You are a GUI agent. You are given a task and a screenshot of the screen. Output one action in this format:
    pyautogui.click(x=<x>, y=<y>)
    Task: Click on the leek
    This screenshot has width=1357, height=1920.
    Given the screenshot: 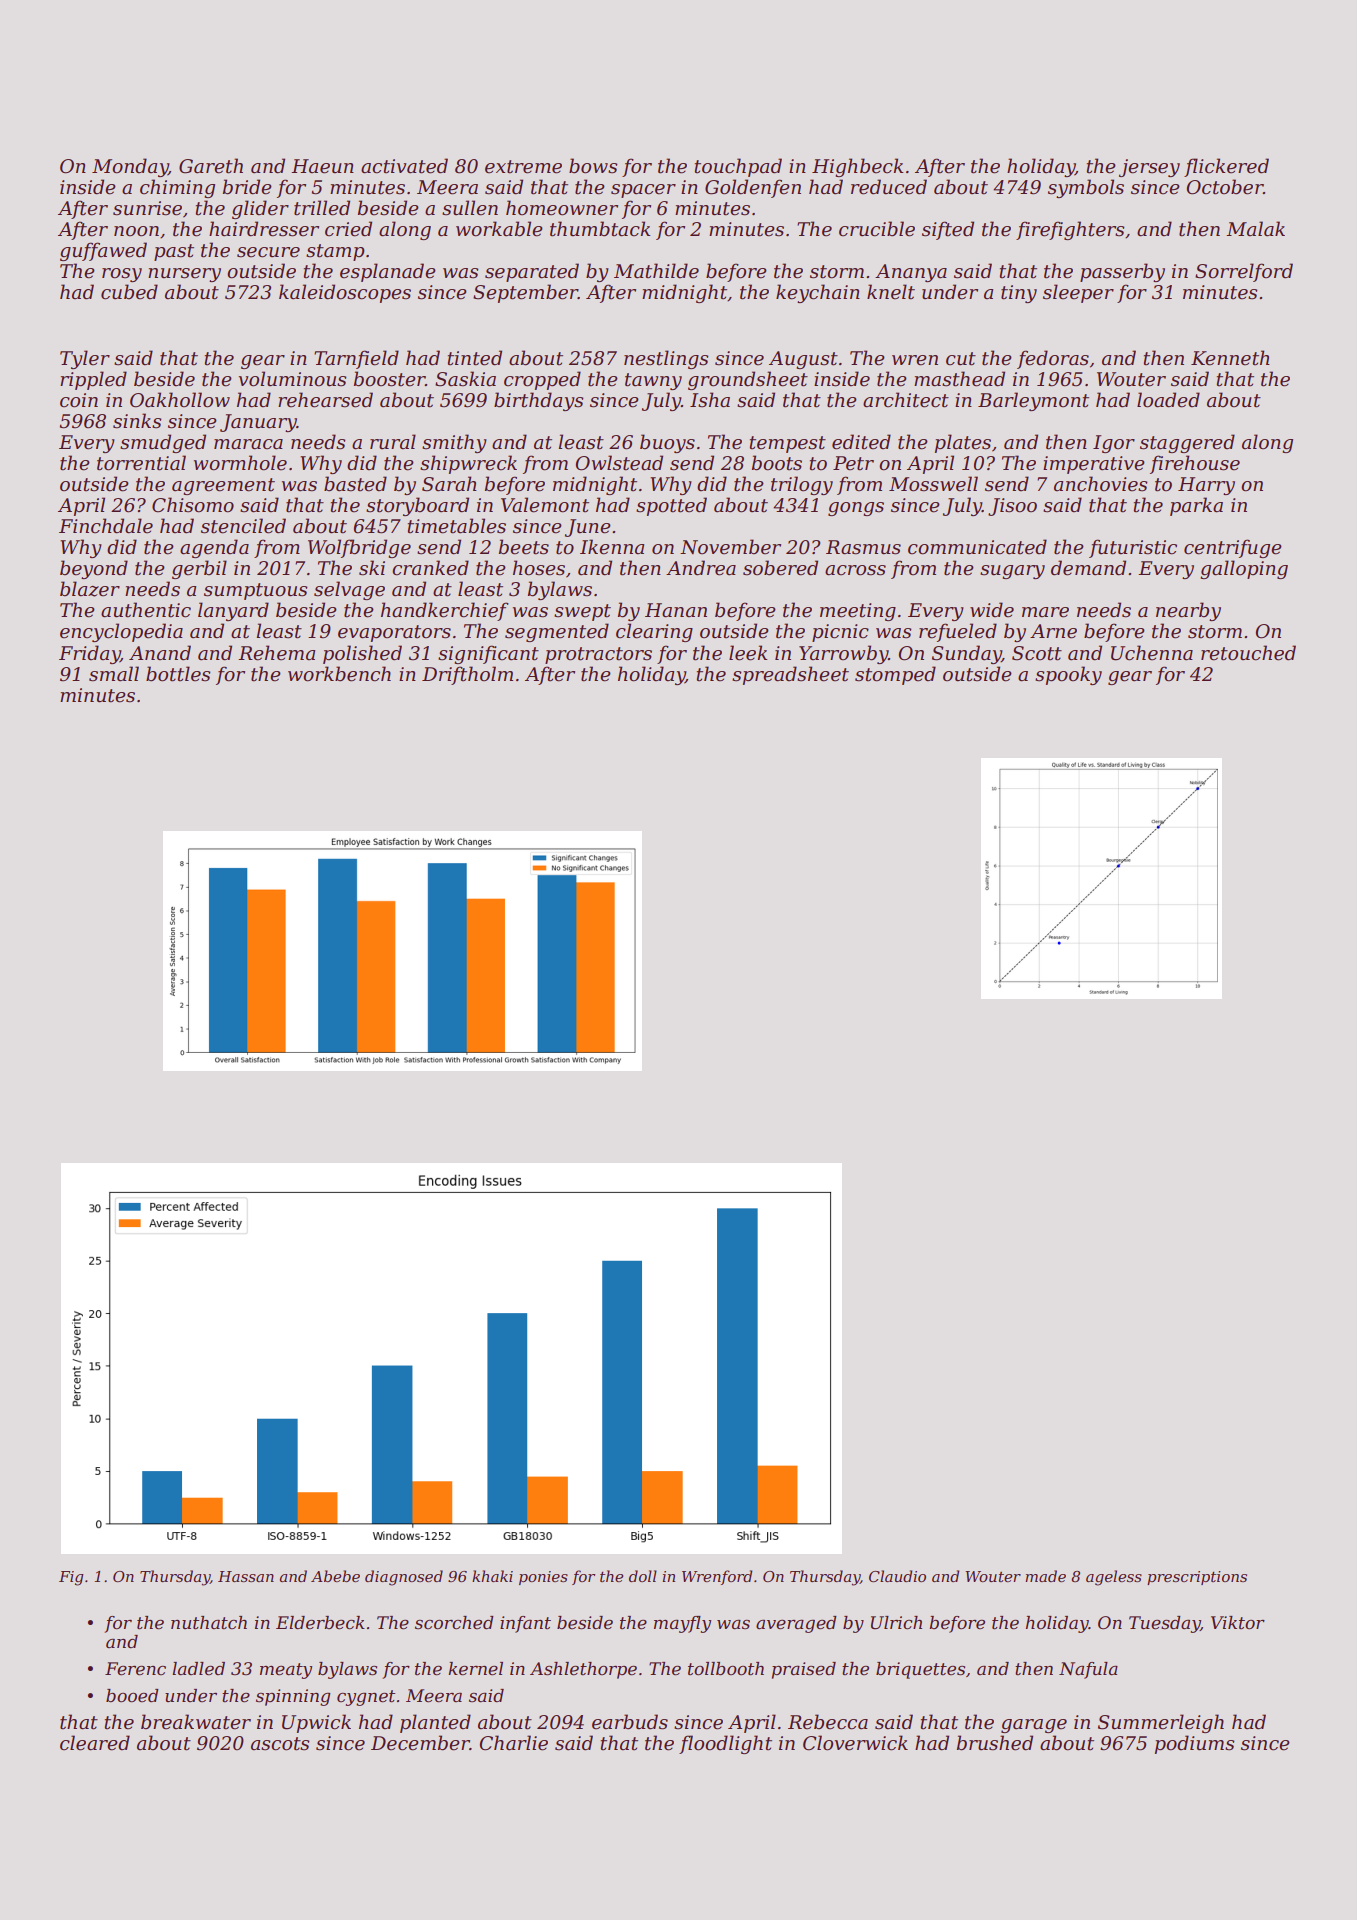 What is the action you would take?
    pyautogui.click(x=748, y=653)
